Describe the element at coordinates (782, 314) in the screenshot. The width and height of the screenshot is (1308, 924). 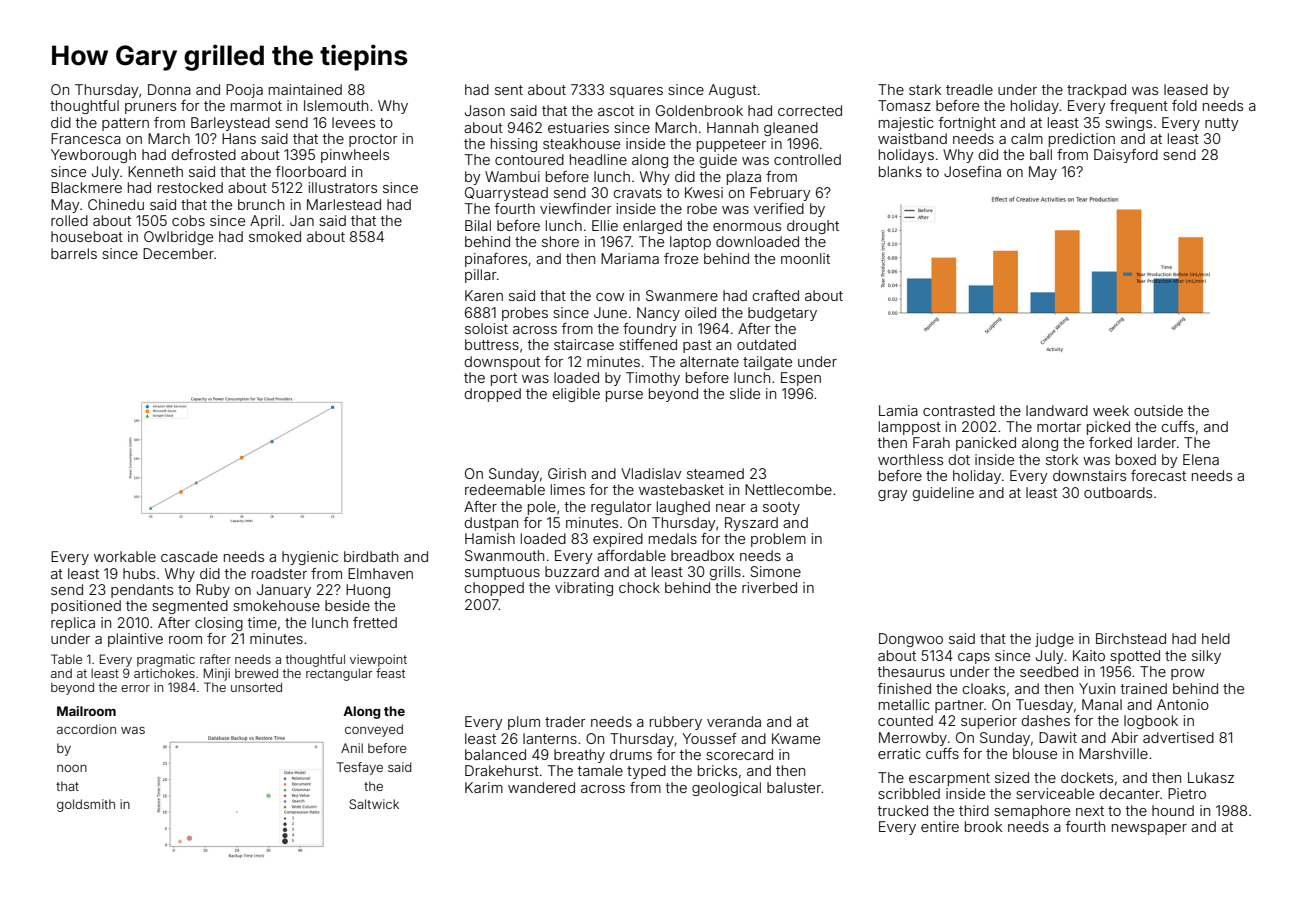
I see `budgetary` at that location.
